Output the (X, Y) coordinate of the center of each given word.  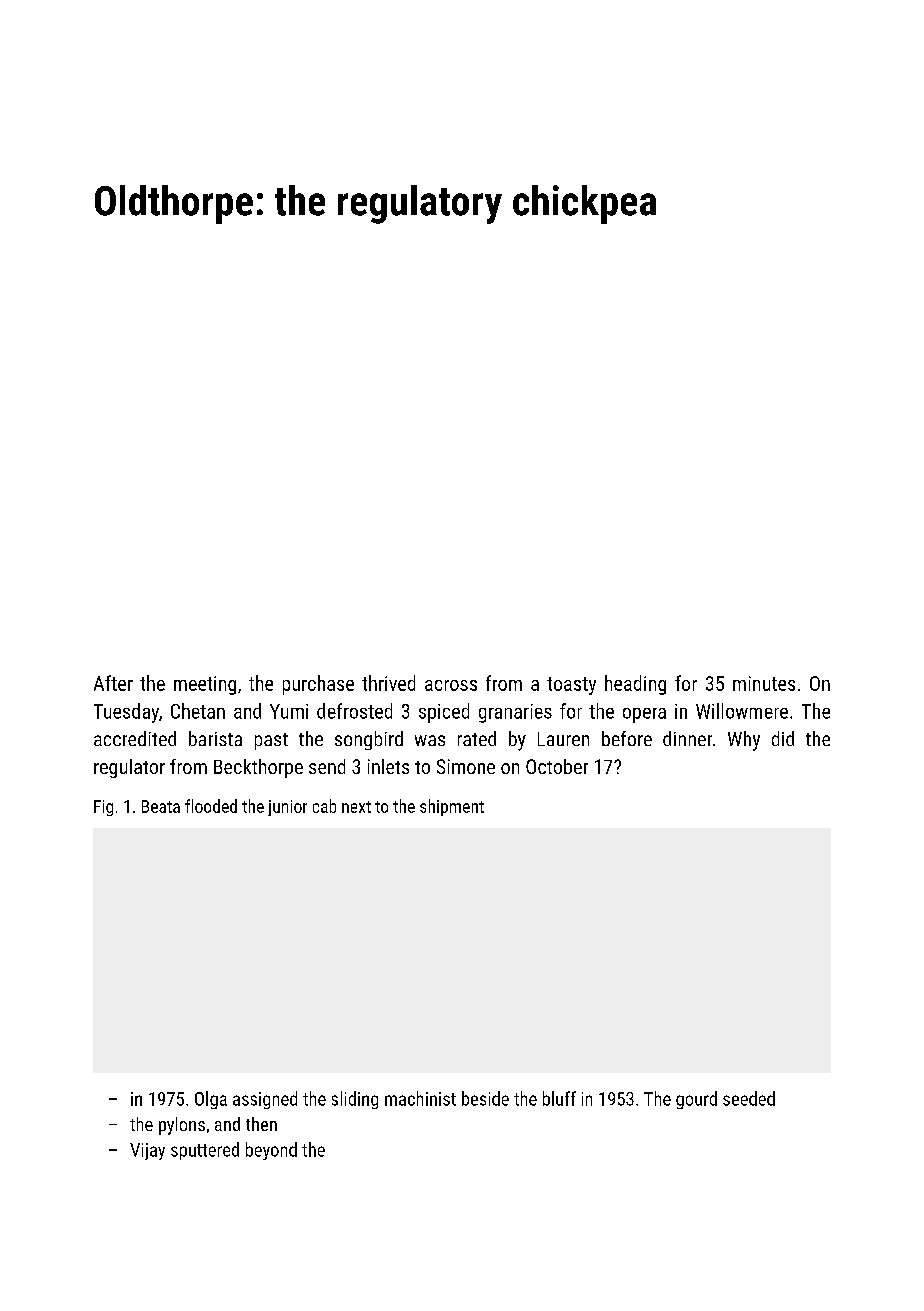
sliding (355, 1100)
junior (287, 808)
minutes (764, 683)
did (783, 738)
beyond (271, 1151)
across (451, 685)
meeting (205, 685)
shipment (452, 807)
